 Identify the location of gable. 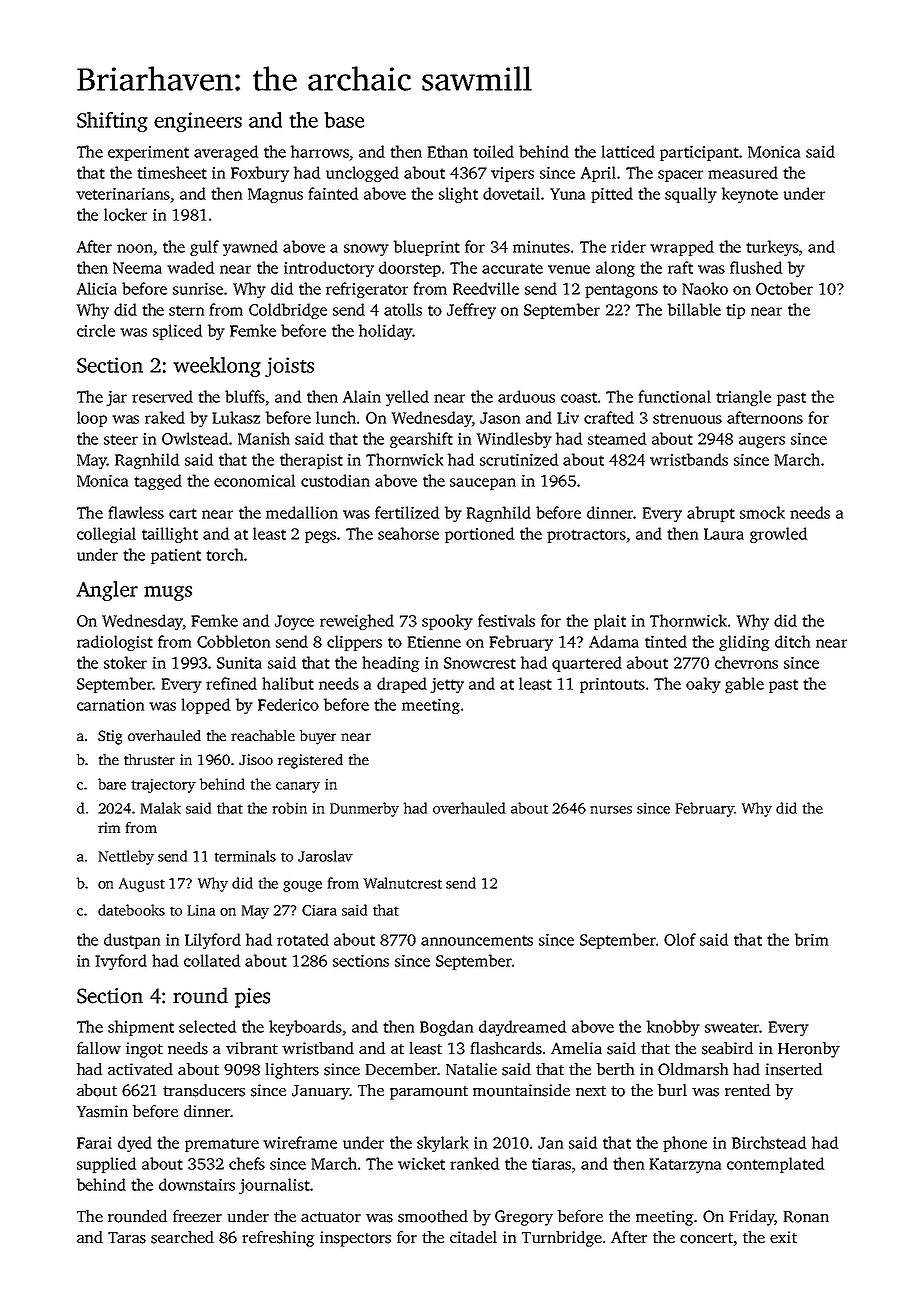
(744, 685).
